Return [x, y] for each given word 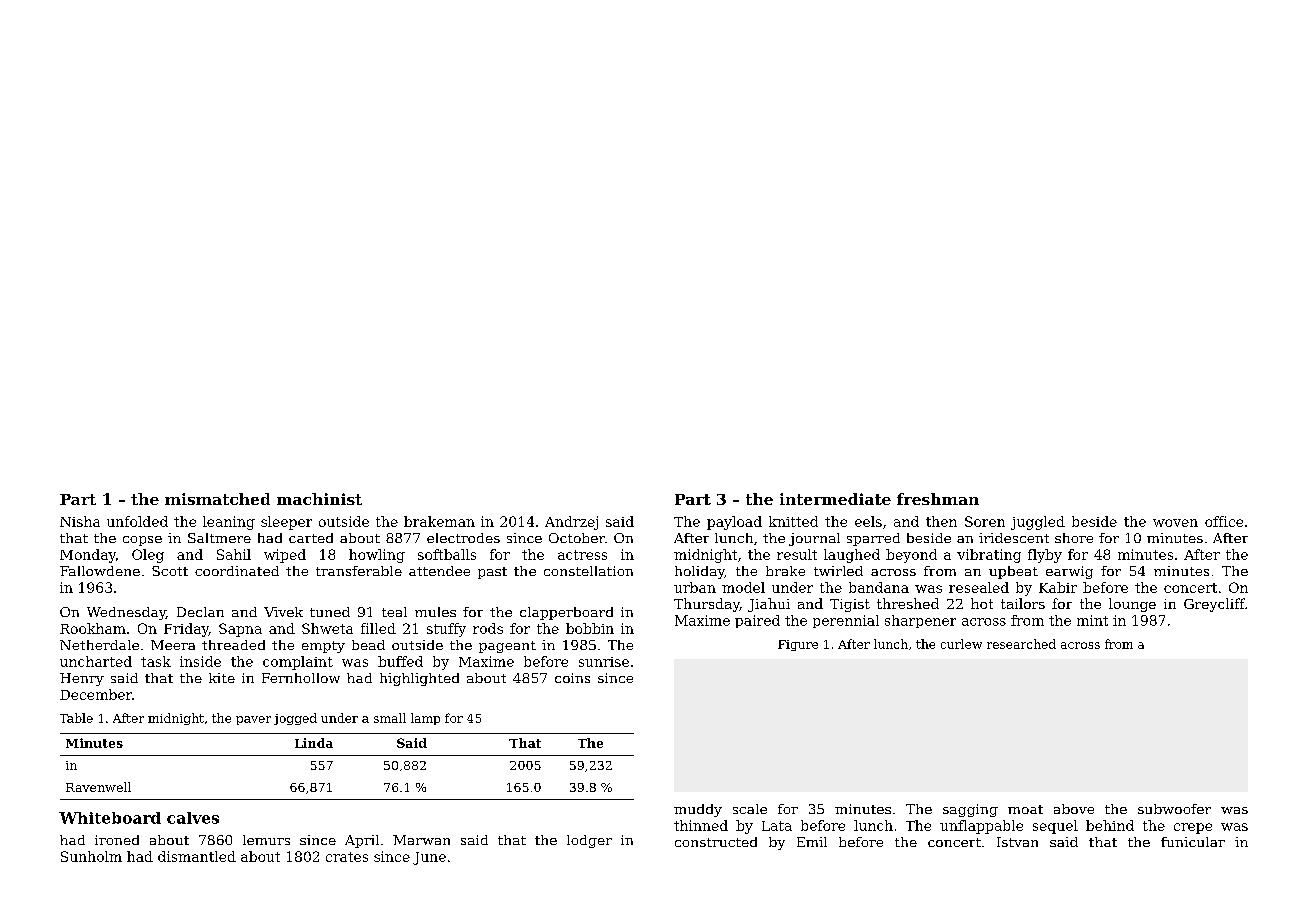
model [743, 587]
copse [142, 541]
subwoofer [1174, 809]
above [1074, 809]
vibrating [989, 556]
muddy [698, 810]
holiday [700, 572]
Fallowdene [100, 571]
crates [347, 857]
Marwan [421, 840]
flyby [1045, 556]
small [390, 718]
